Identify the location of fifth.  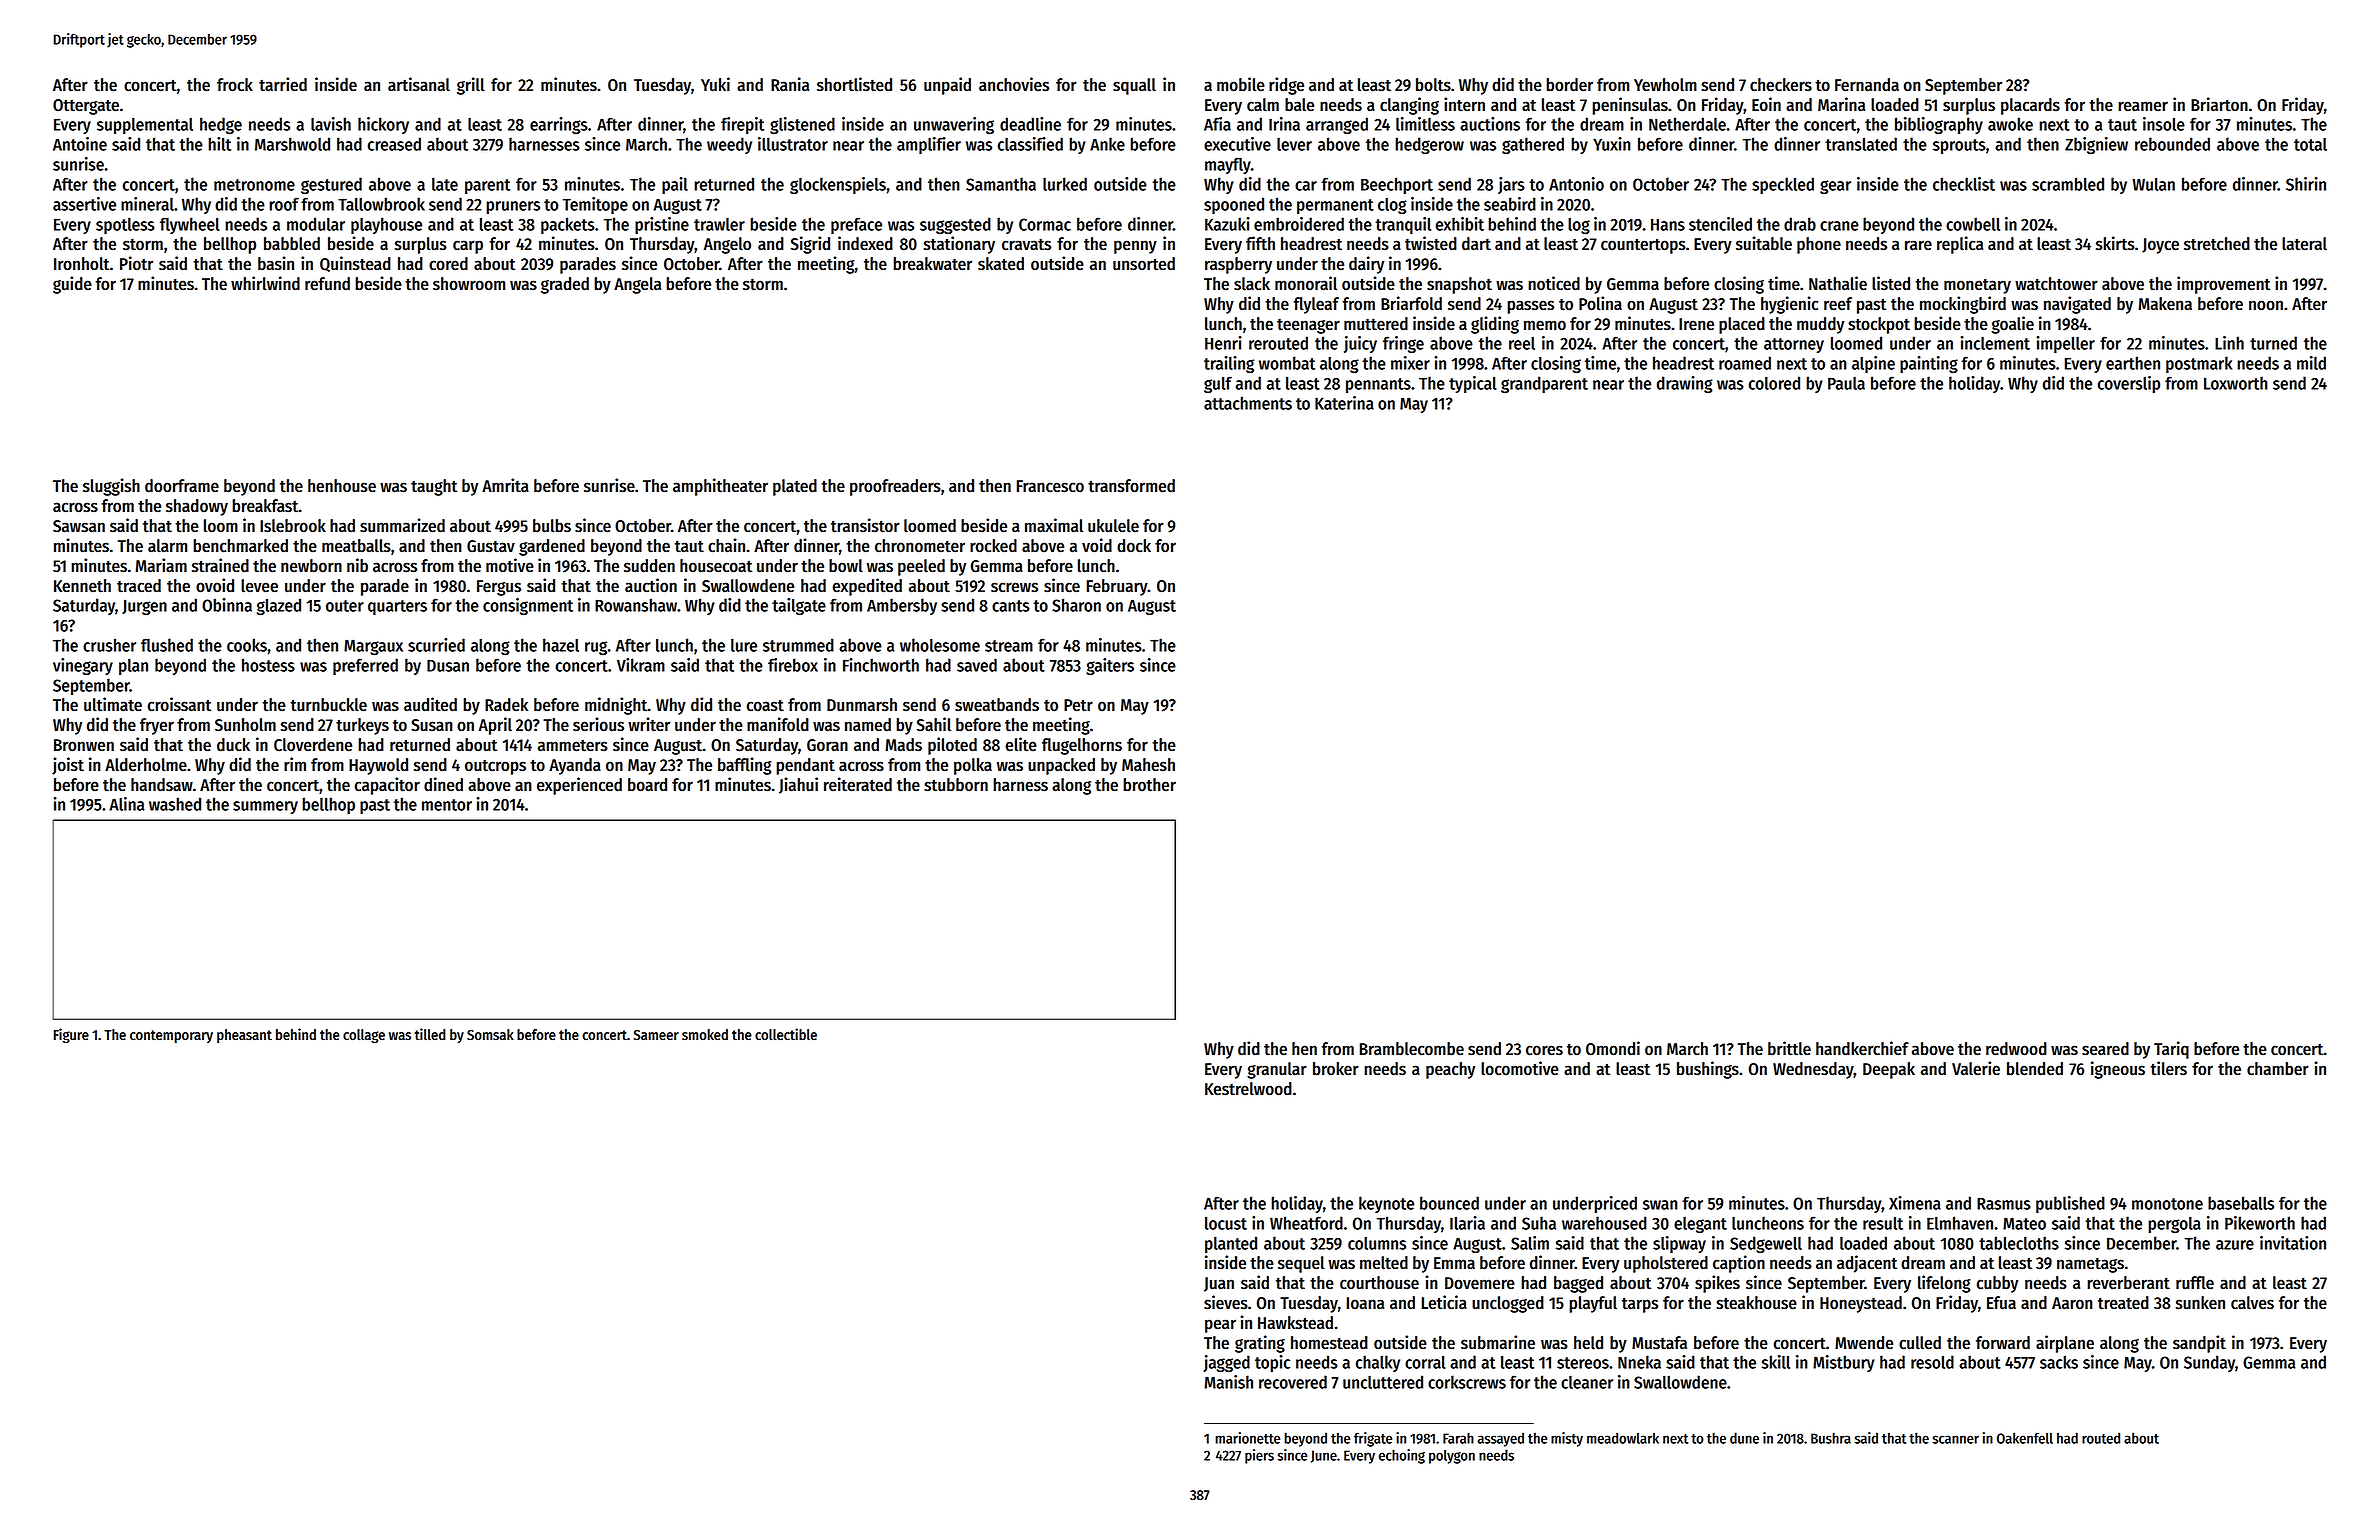
(1260, 243).
